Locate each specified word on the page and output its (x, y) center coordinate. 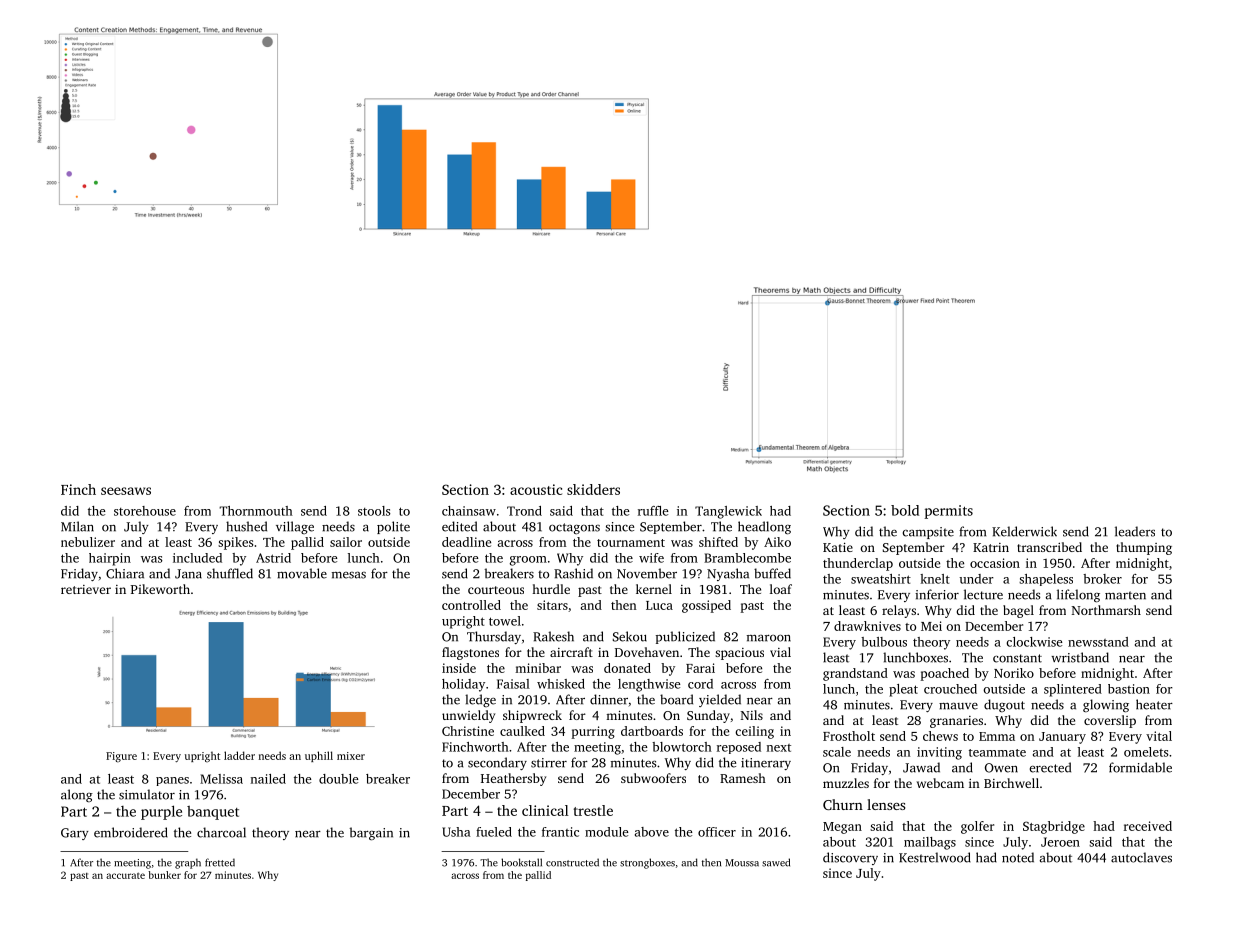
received (1148, 826)
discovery (850, 858)
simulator (147, 794)
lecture (983, 594)
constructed (572, 862)
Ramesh (743, 778)
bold (905, 510)
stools (374, 511)
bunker (164, 875)
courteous (496, 590)
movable (302, 573)
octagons (574, 528)
